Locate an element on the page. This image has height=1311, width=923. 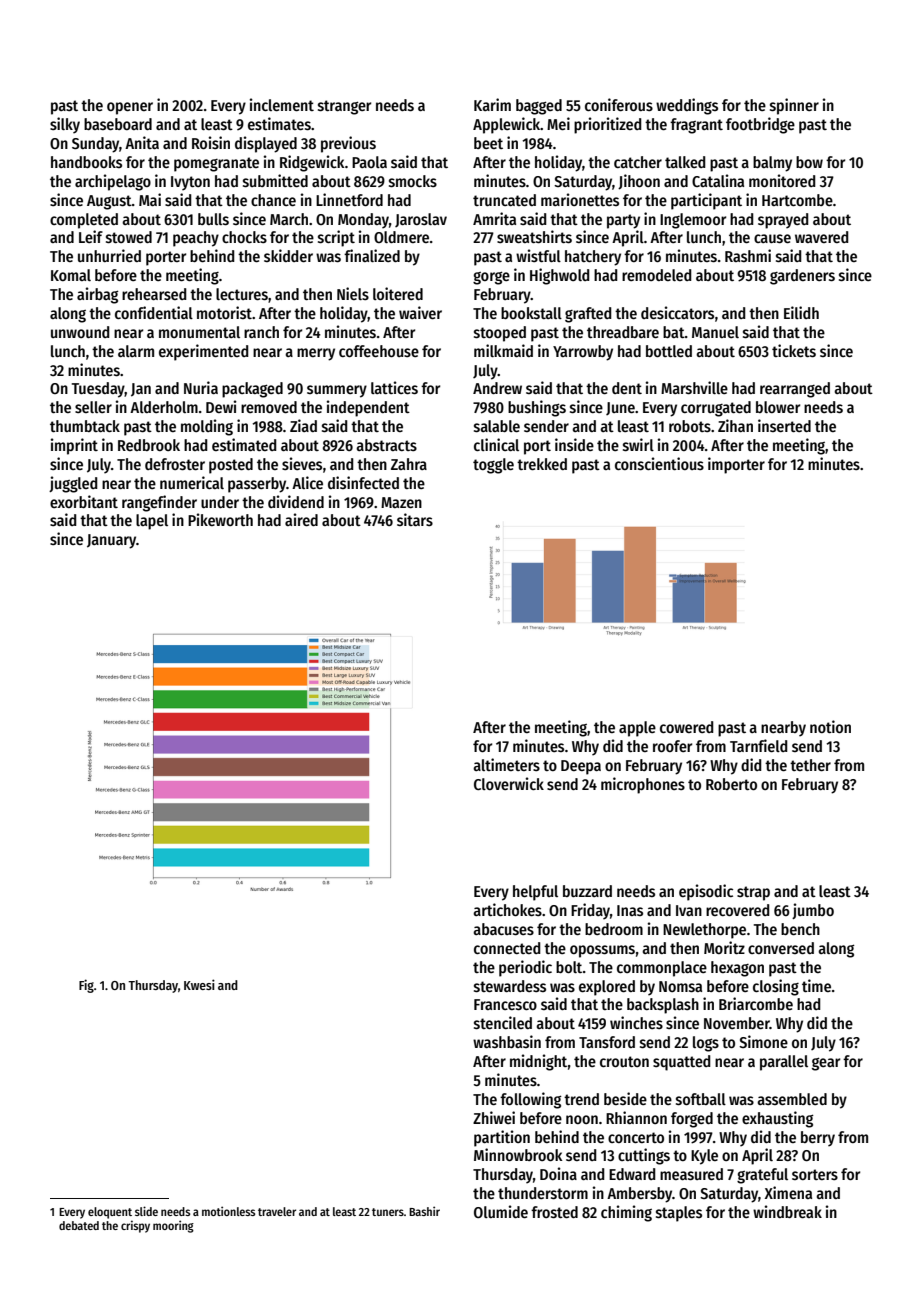
jumbo is located at coordinates (813, 911).
